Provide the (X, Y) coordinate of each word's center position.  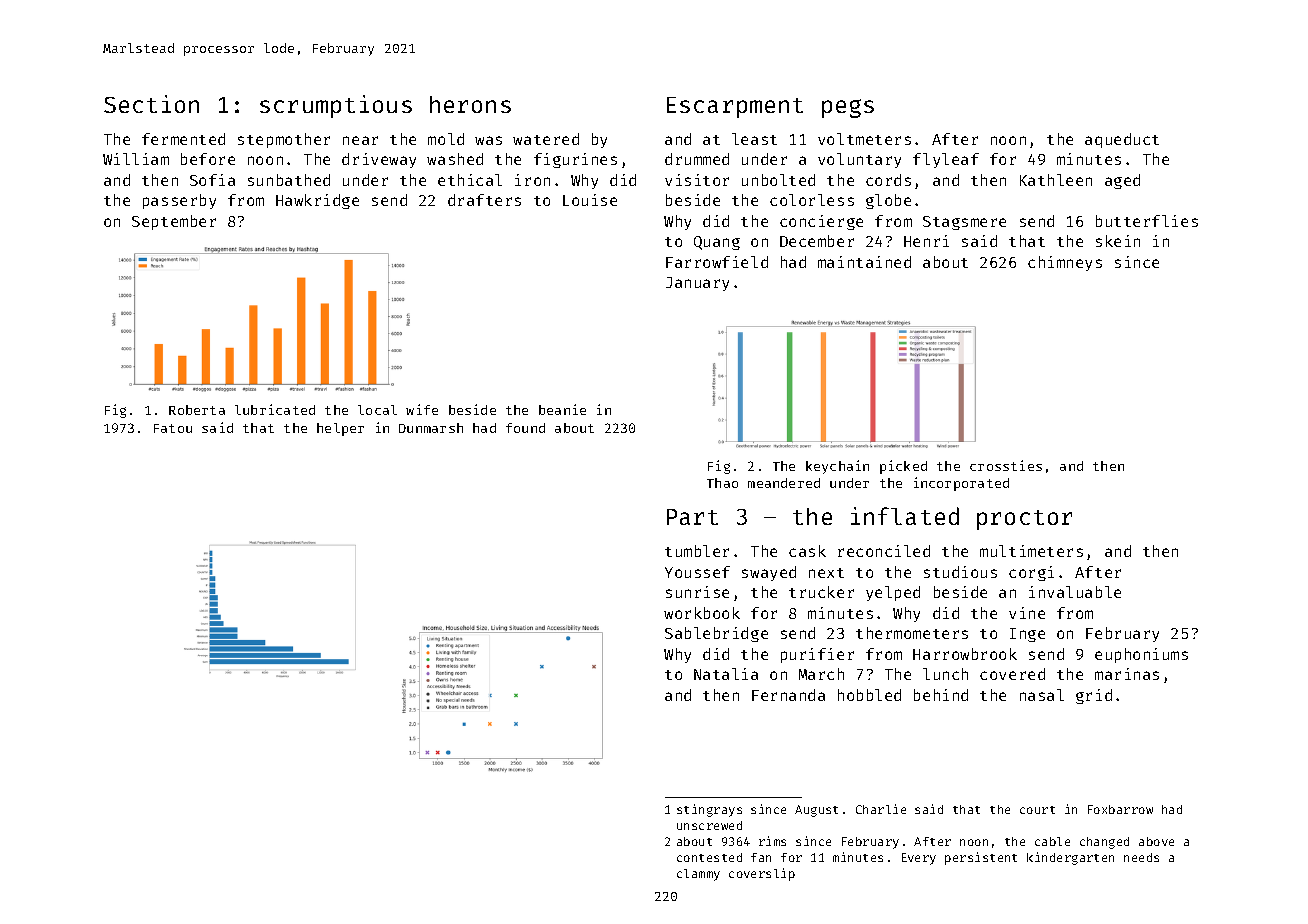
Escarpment (735, 107)
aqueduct (1122, 140)
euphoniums (1141, 655)
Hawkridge (317, 201)
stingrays (709, 810)
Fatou (173, 428)
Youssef (697, 572)
